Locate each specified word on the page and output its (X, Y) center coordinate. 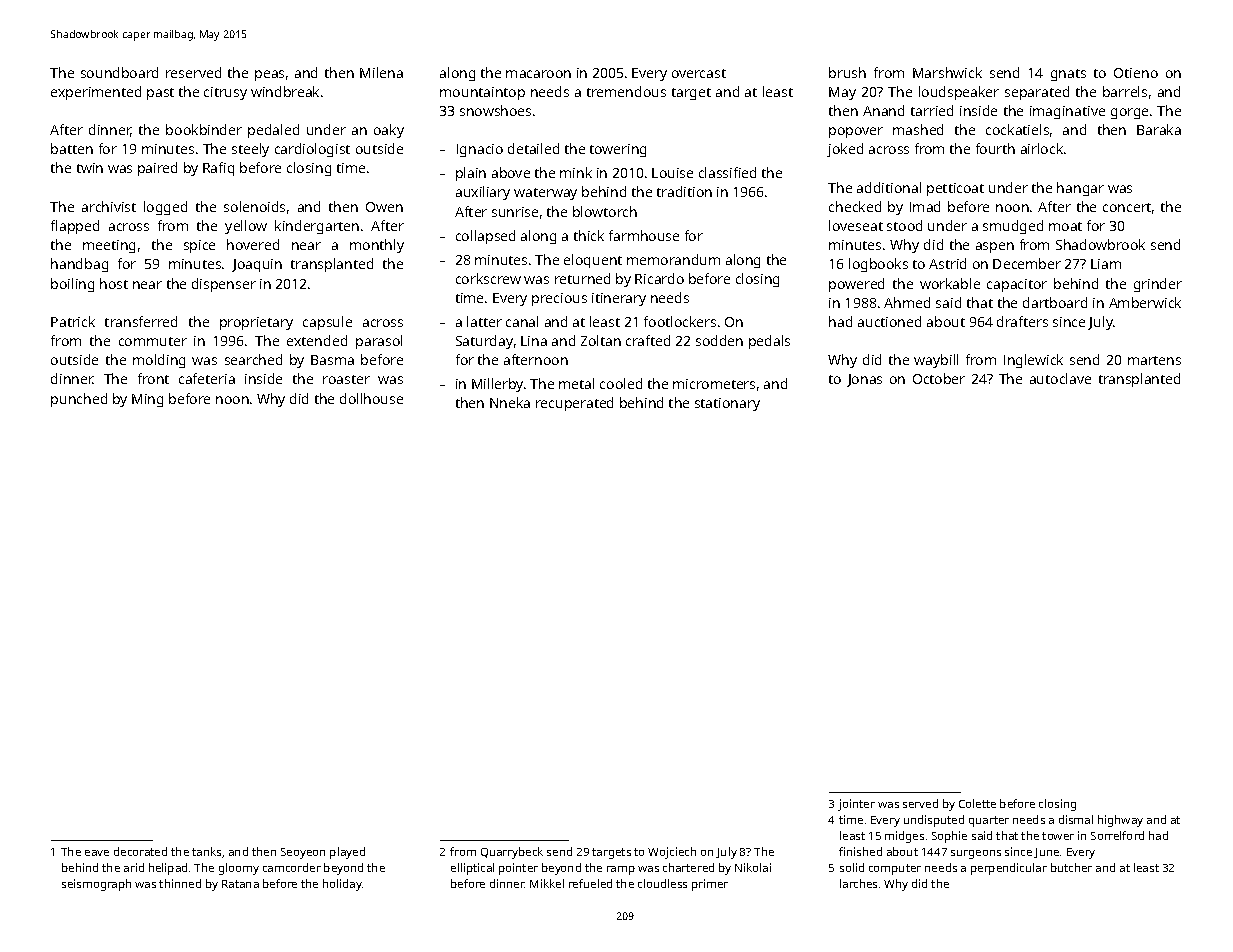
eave (97, 853)
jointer (856, 805)
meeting (109, 246)
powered (856, 285)
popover (856, 132)
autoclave (1060, 378)
